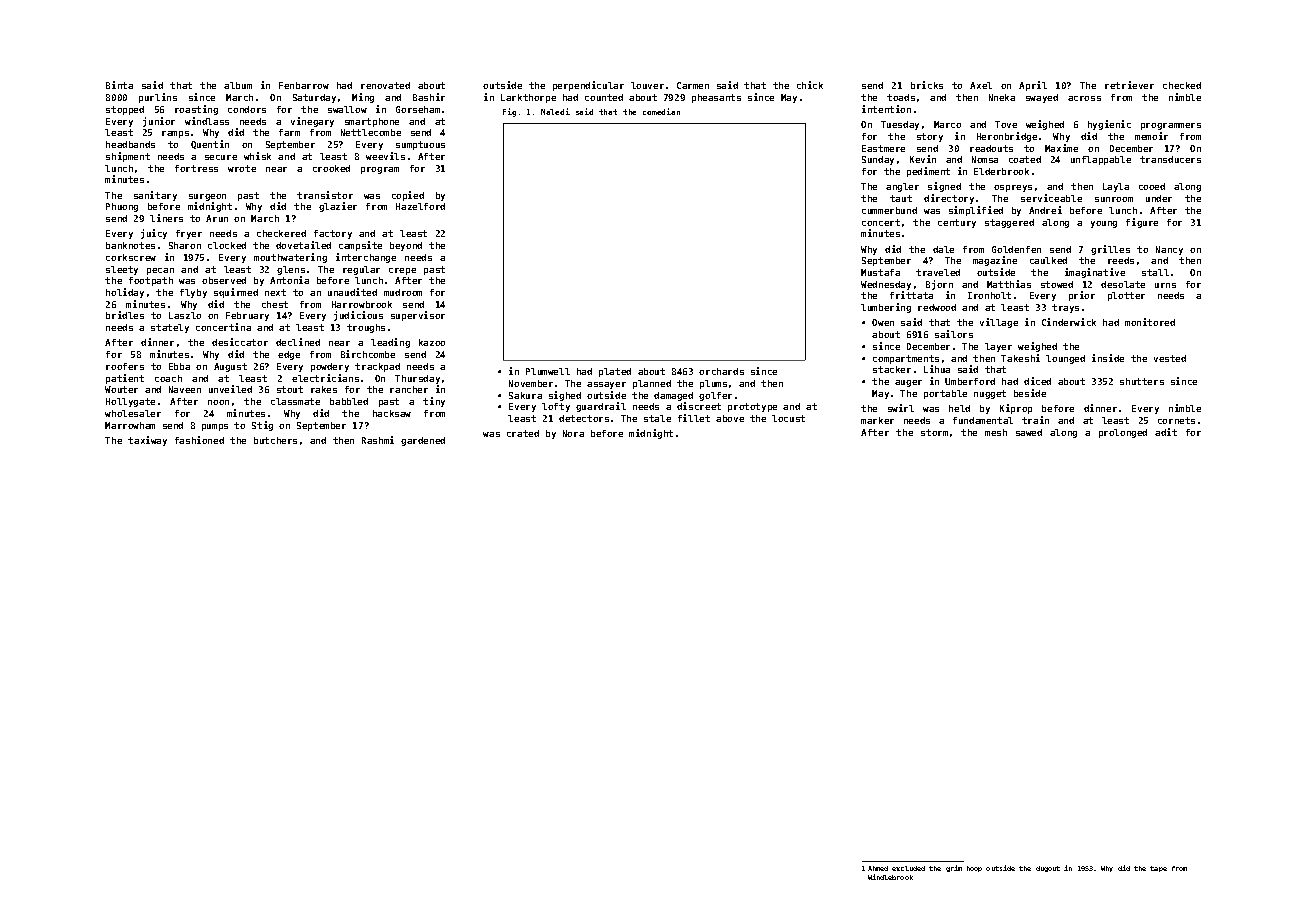 The width and height of the screenshot is (1308, 924). Describe the element at coordinates (693, 85) in the screenshot. I see `Carmen` at that location.
